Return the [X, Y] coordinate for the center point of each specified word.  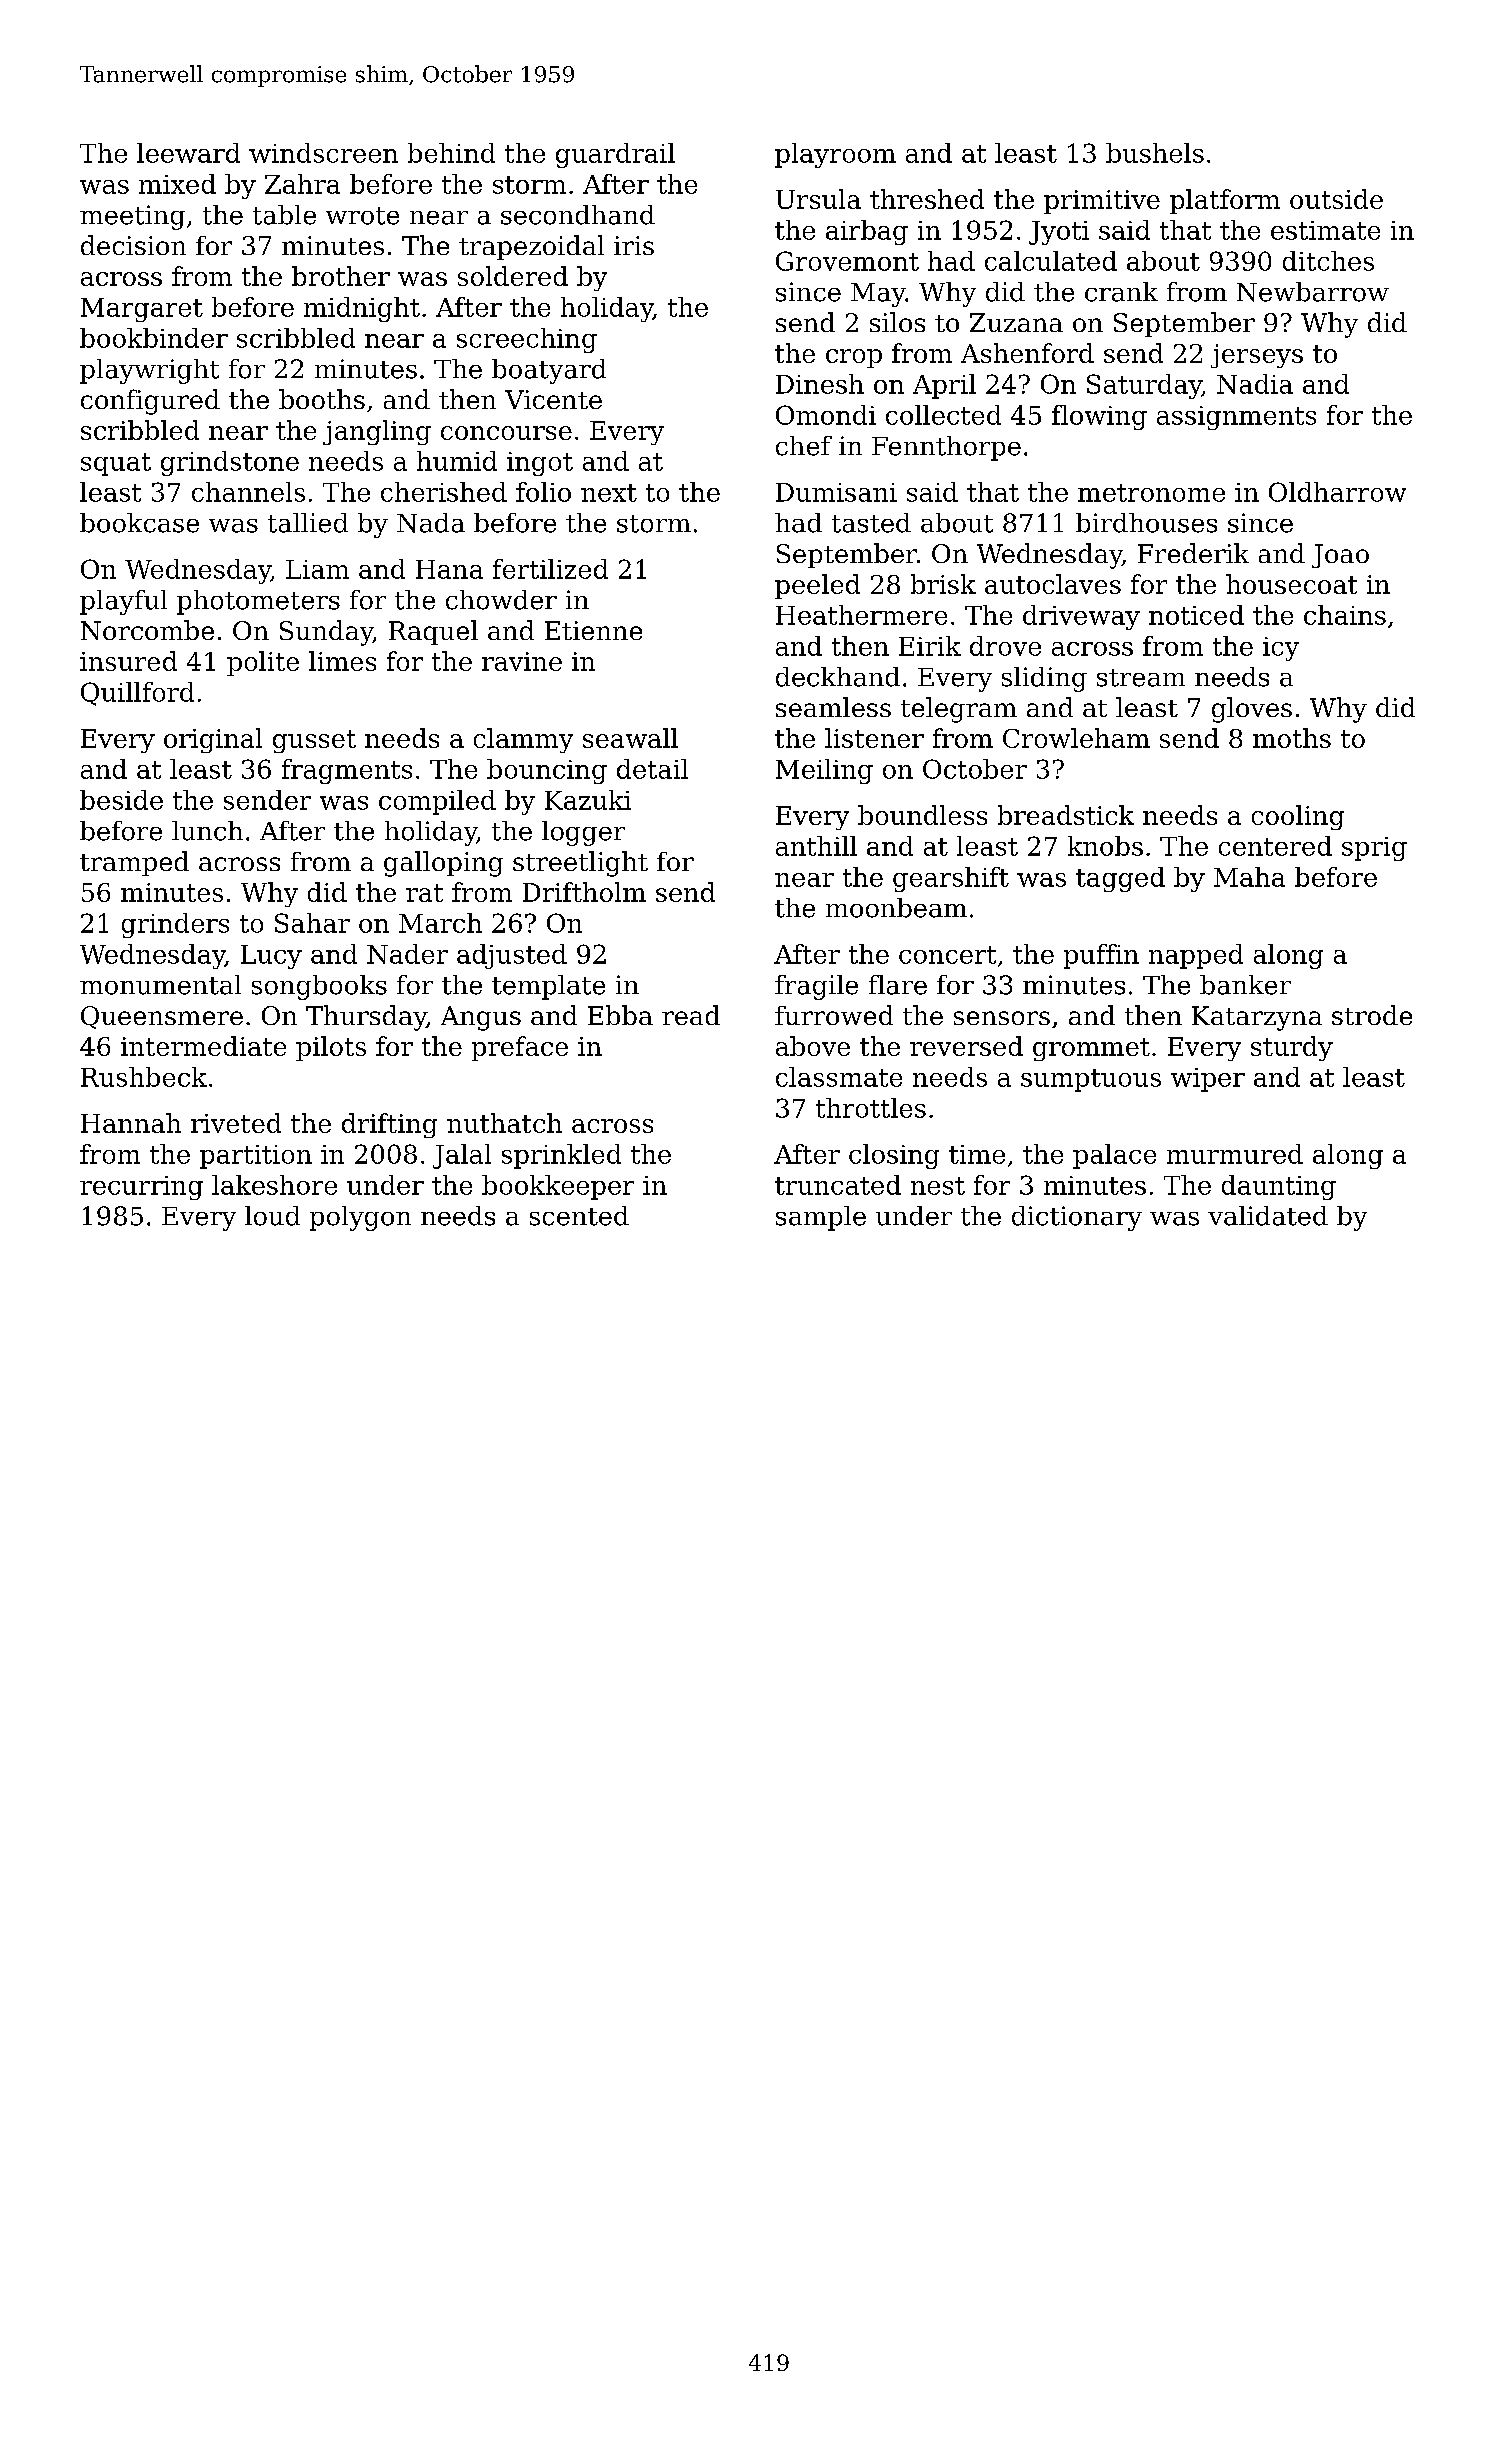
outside [1336, 199]
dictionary [1077, 1218]
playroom [835, 155]
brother [341, 276]
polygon [360, 1218]
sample [821, 1218]
